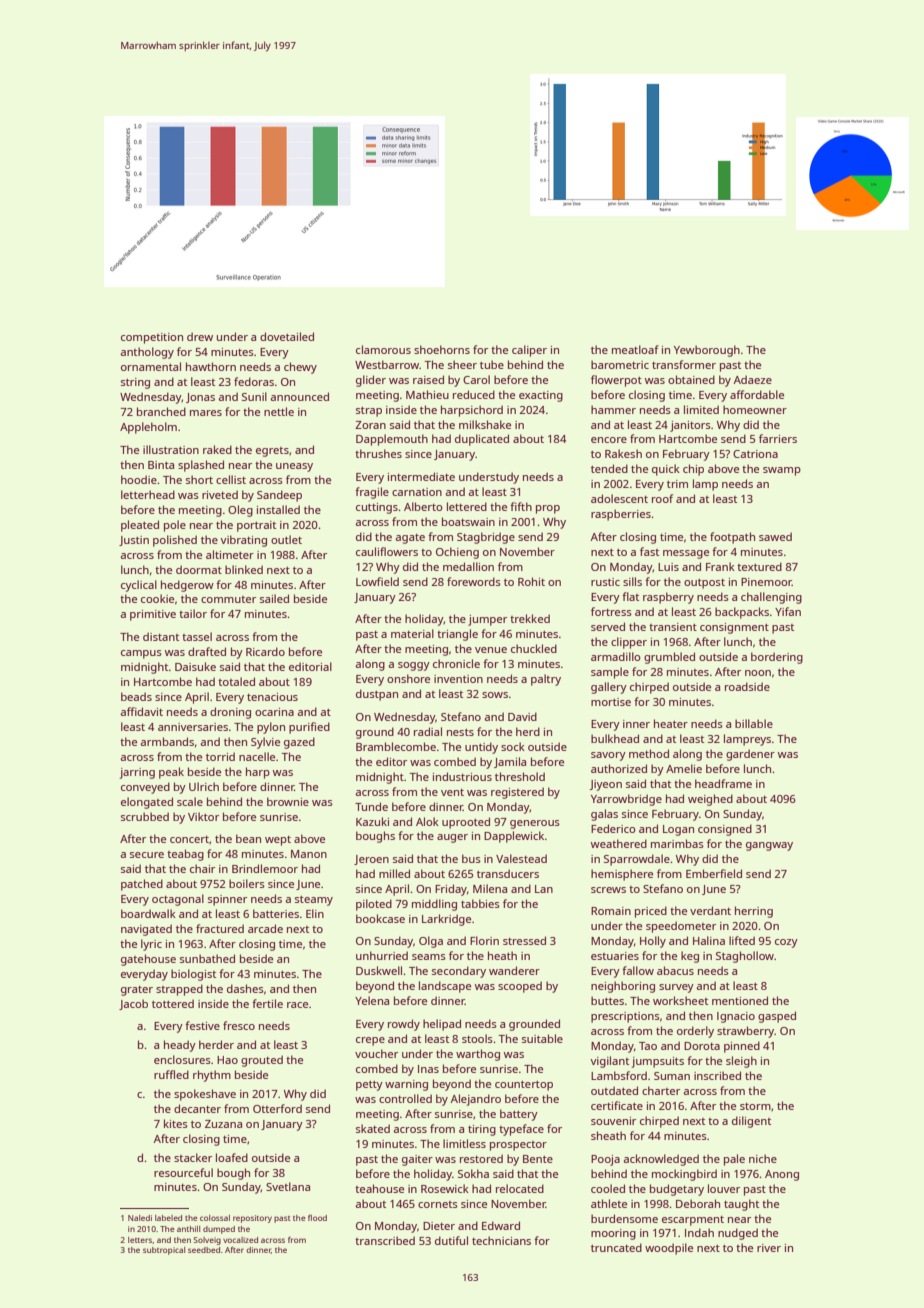 The image size is (924, 1308). What do you see at coordinates (230, 713) in the screenshot?
I see `droning` at bounding box center [230, 713].
